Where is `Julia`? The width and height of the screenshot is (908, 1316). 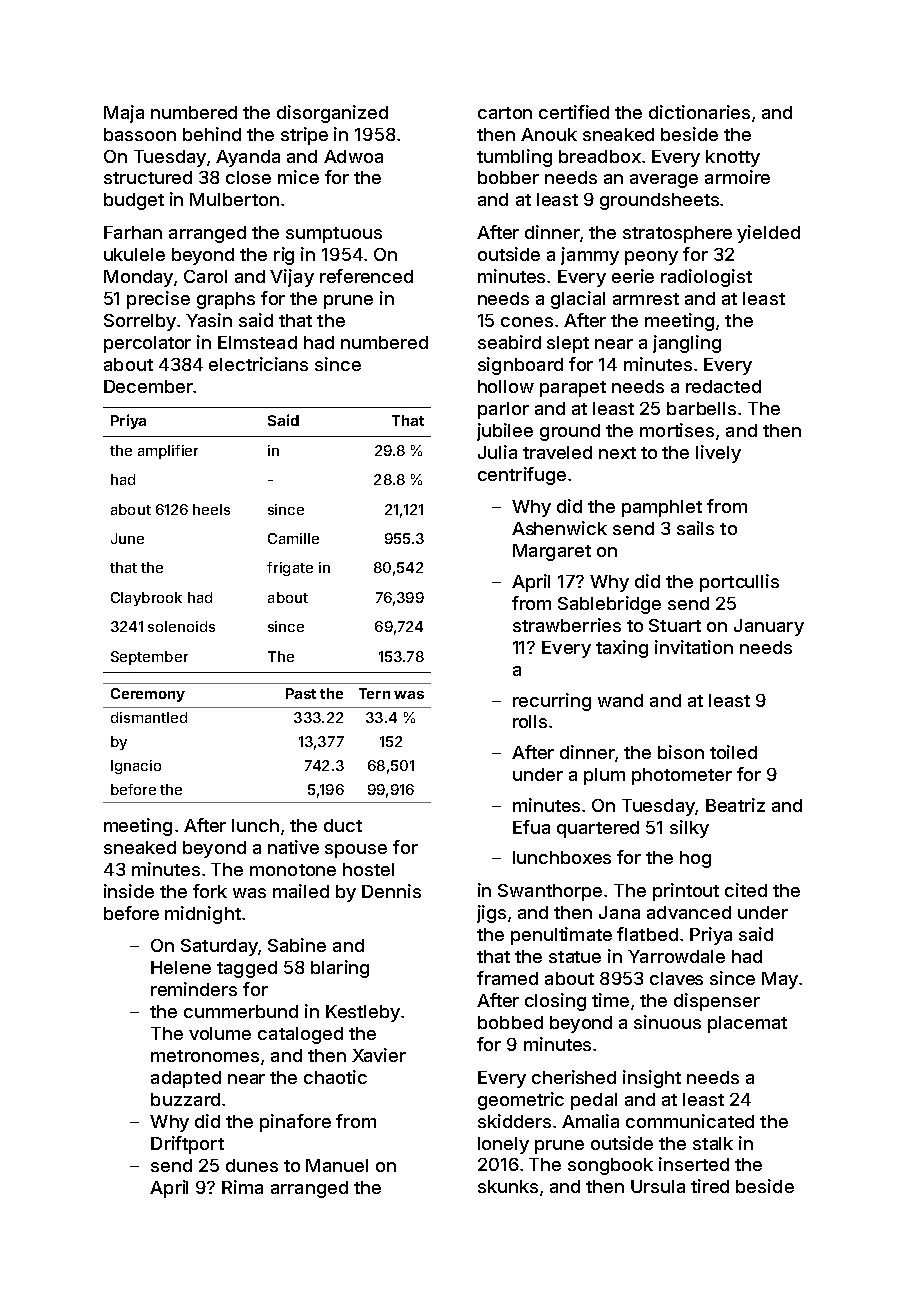
Julia is located at coordinates (497, 452).
